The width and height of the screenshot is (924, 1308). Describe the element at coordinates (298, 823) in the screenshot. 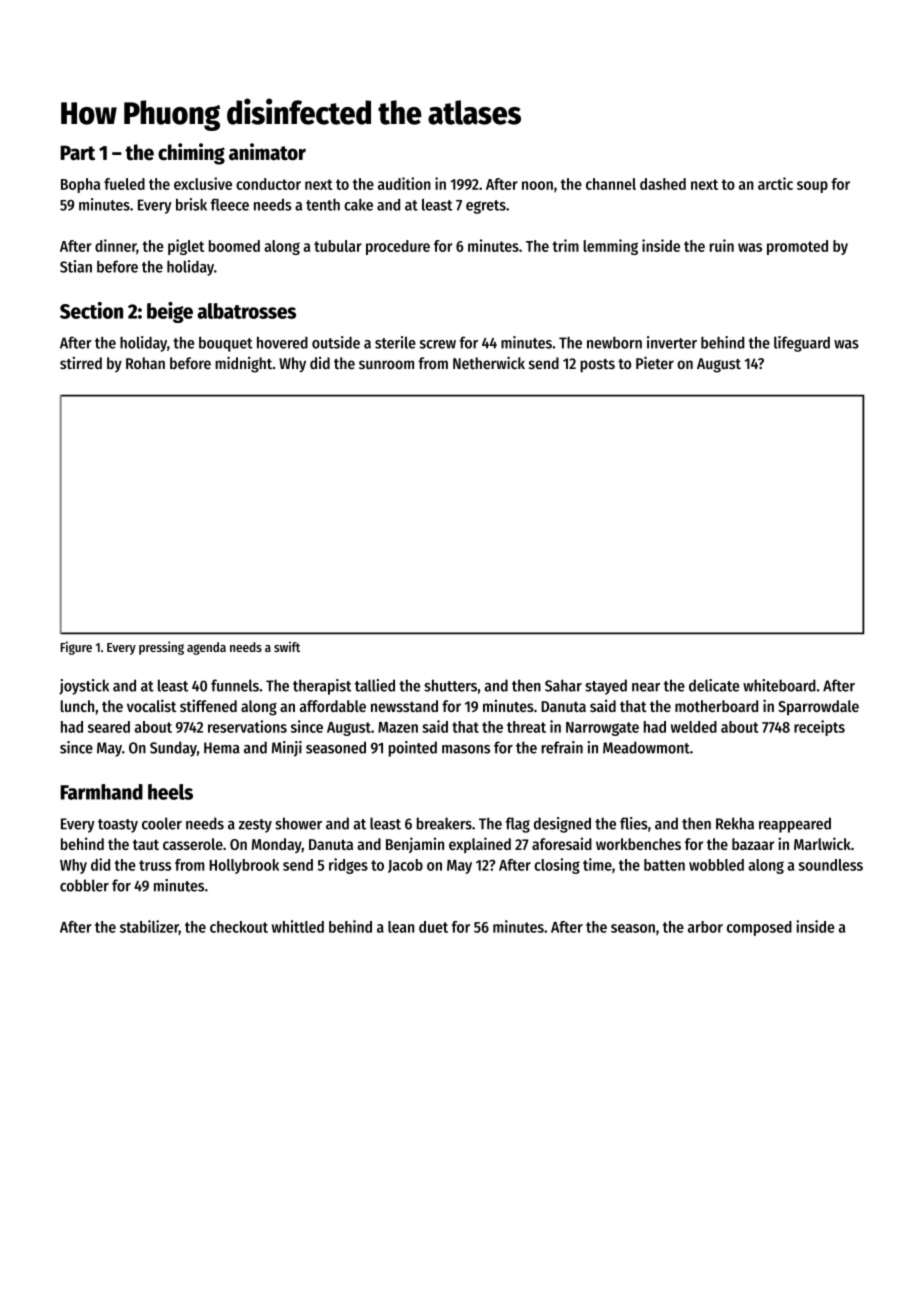

I see `shower` at that location.
